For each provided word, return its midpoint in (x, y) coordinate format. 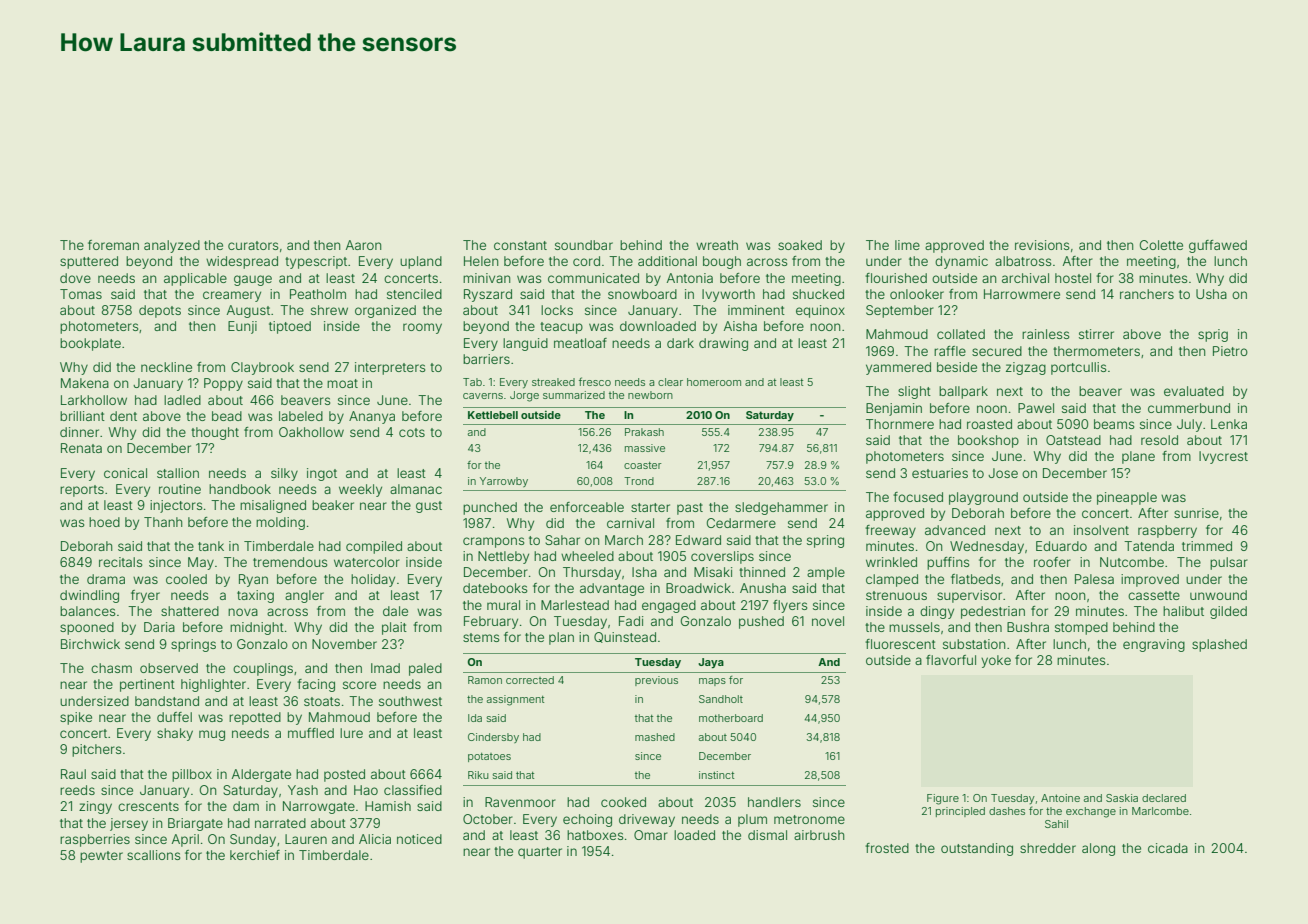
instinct (716, 775)
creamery (232, 296)
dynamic (961, 262)
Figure (943, 799)
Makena (85, 383)
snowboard (642, 294)
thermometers (1096, 351)
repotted (255, 718)
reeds (77, 790)
